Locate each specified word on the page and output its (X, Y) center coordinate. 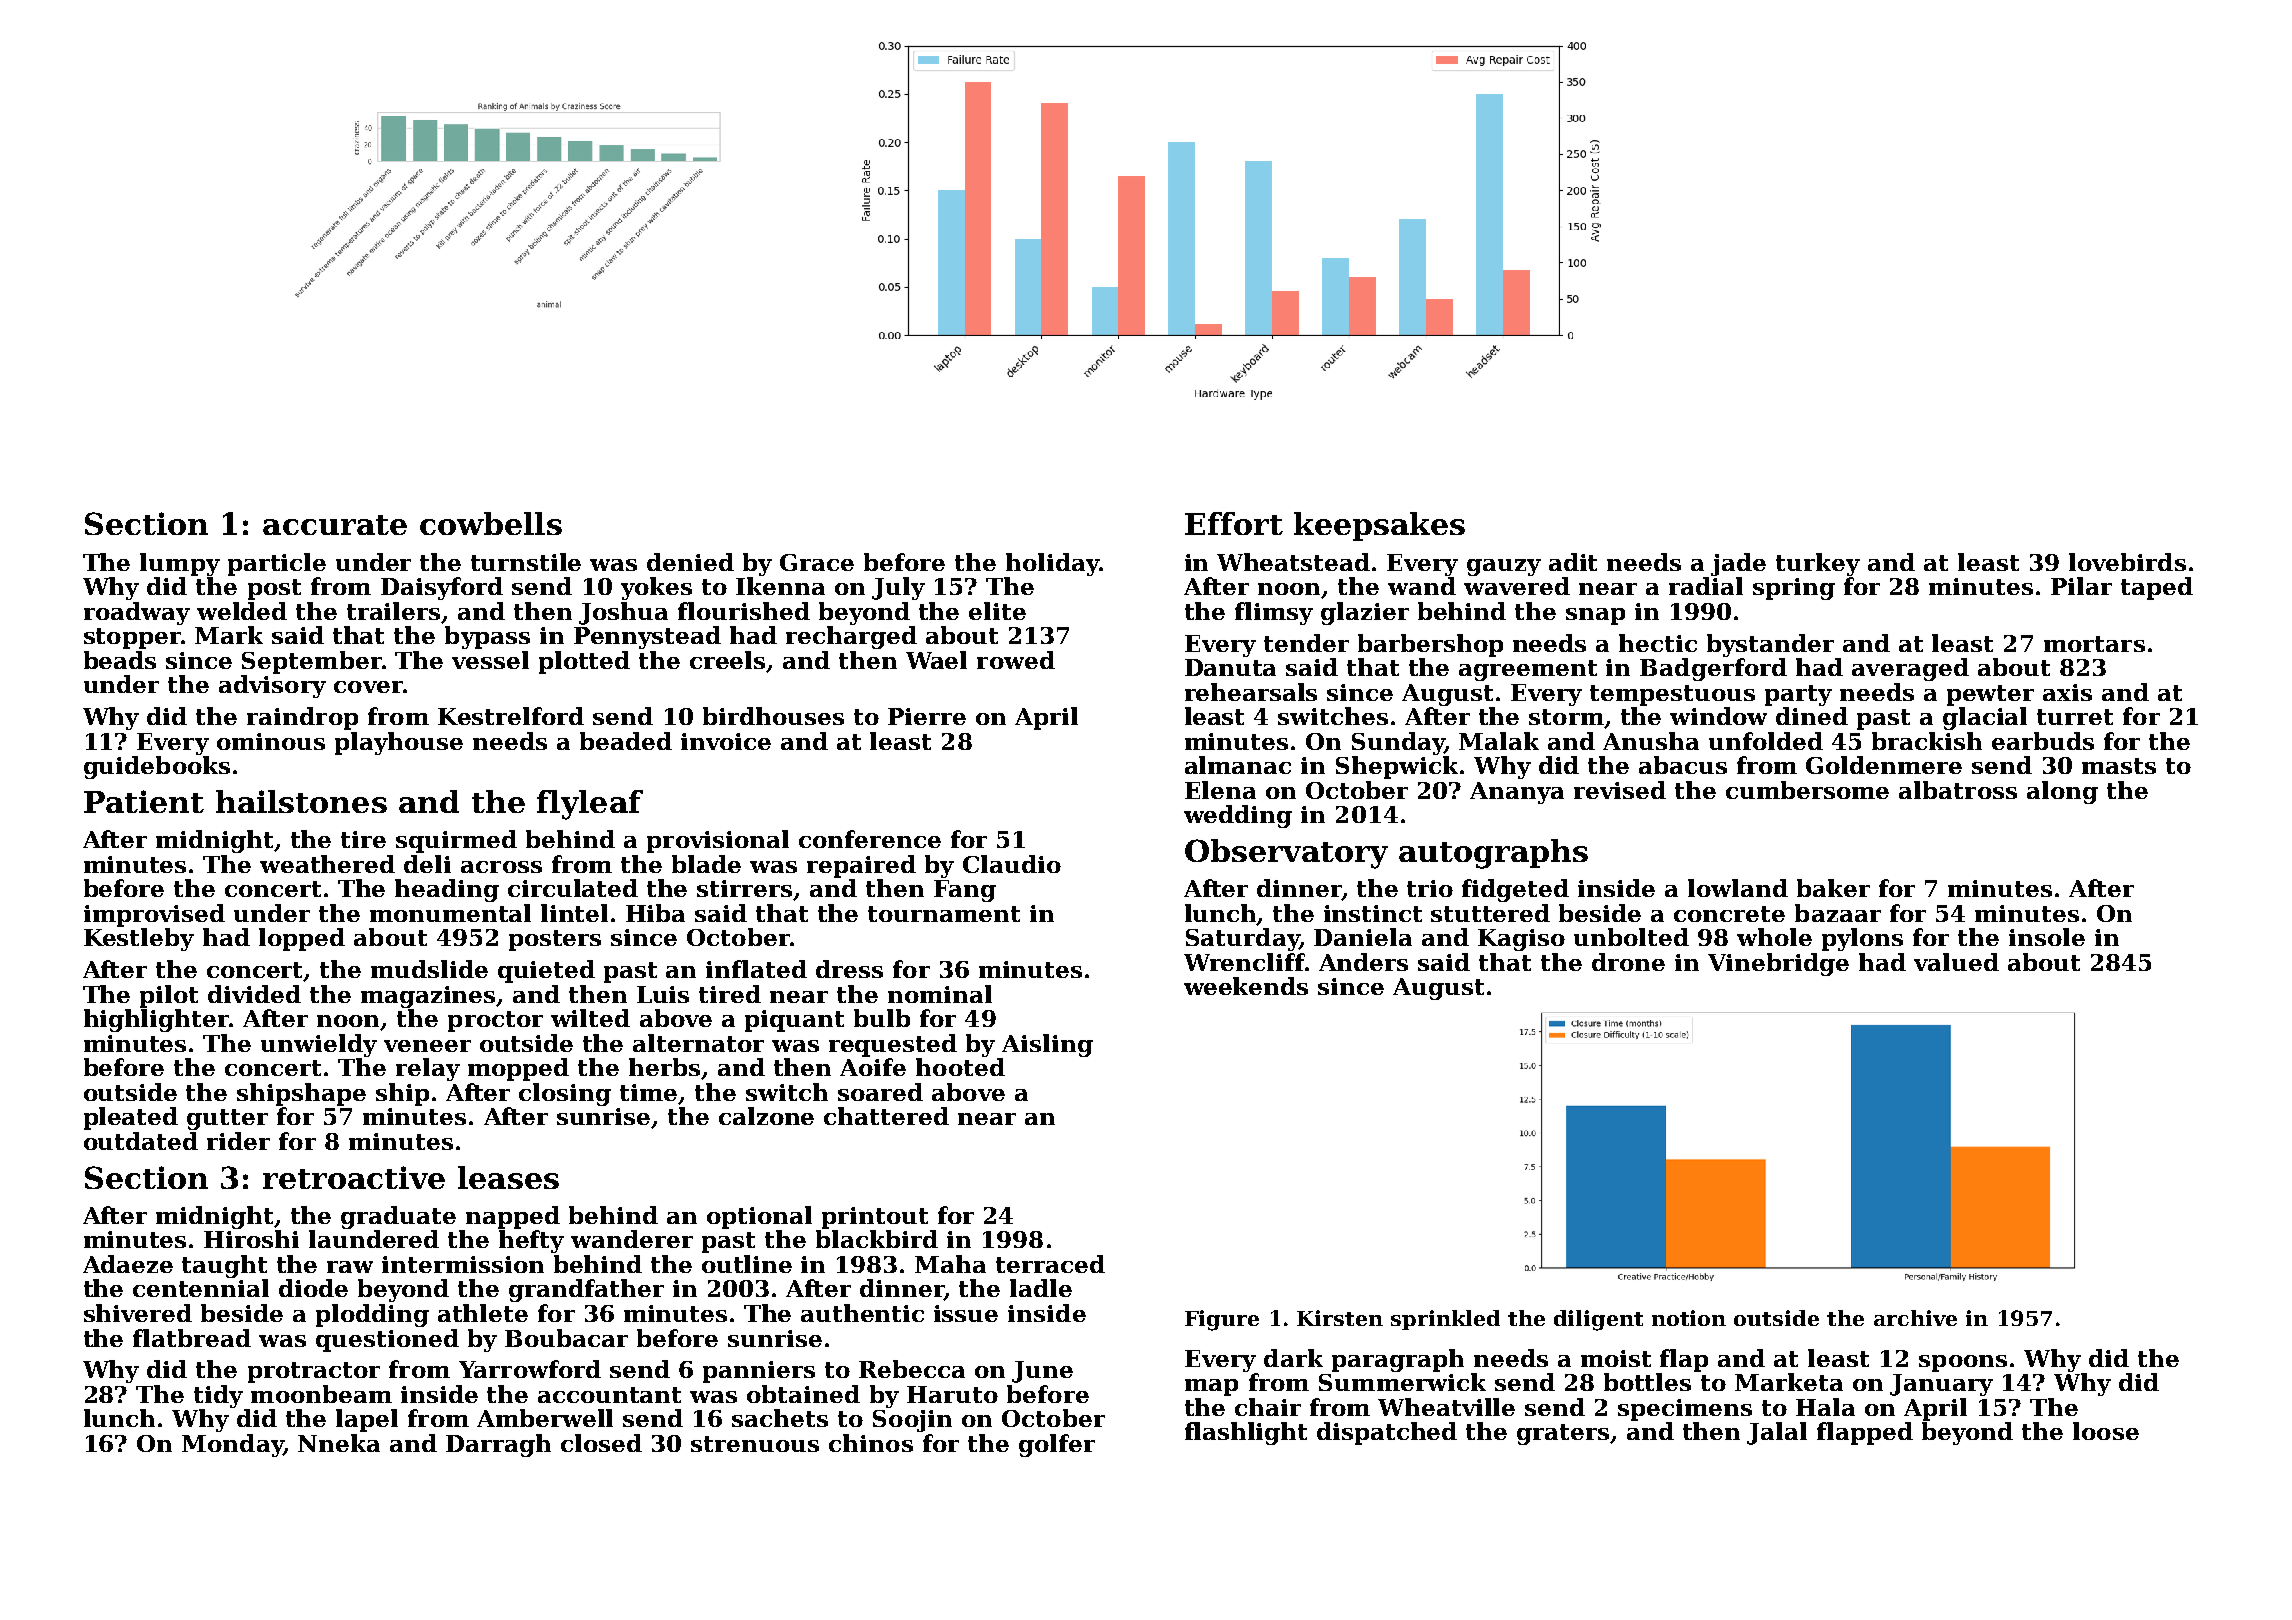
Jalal (1777, 1433)
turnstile (526, 562)
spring (1794, 589)
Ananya (1517, 793)
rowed (1016, 660)
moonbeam (321, 1394)
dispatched (1387, 1433)
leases (508, 1177)
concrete (1729, 914)
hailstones (301, 801)
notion (1689, 1318)
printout (875, 1218)
